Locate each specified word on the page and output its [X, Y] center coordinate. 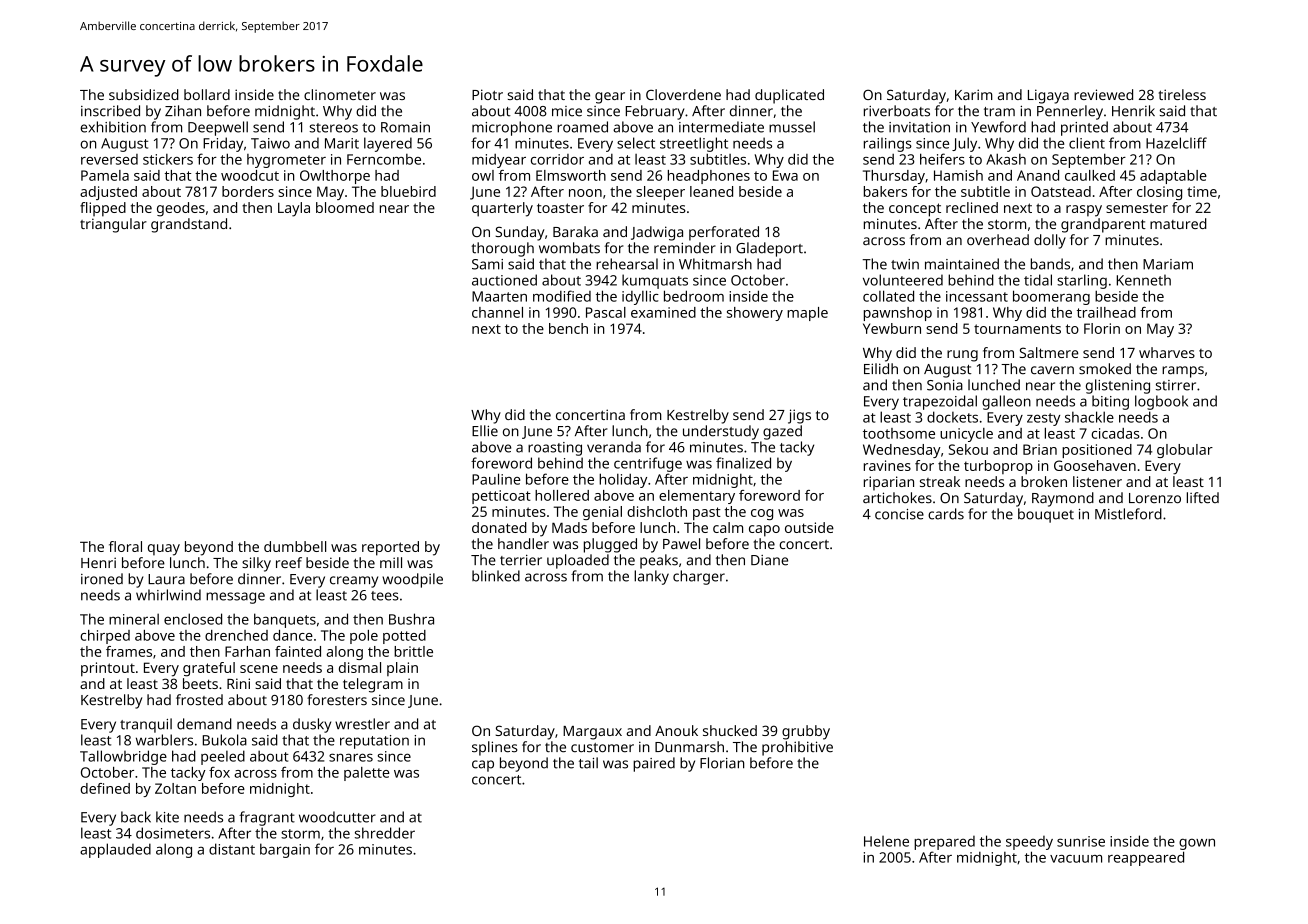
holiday [623, 480]
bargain [285, 850]
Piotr [487, 94]
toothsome [899, 433]
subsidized [144, 94]
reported [390, 548]
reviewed [1103, 94]
